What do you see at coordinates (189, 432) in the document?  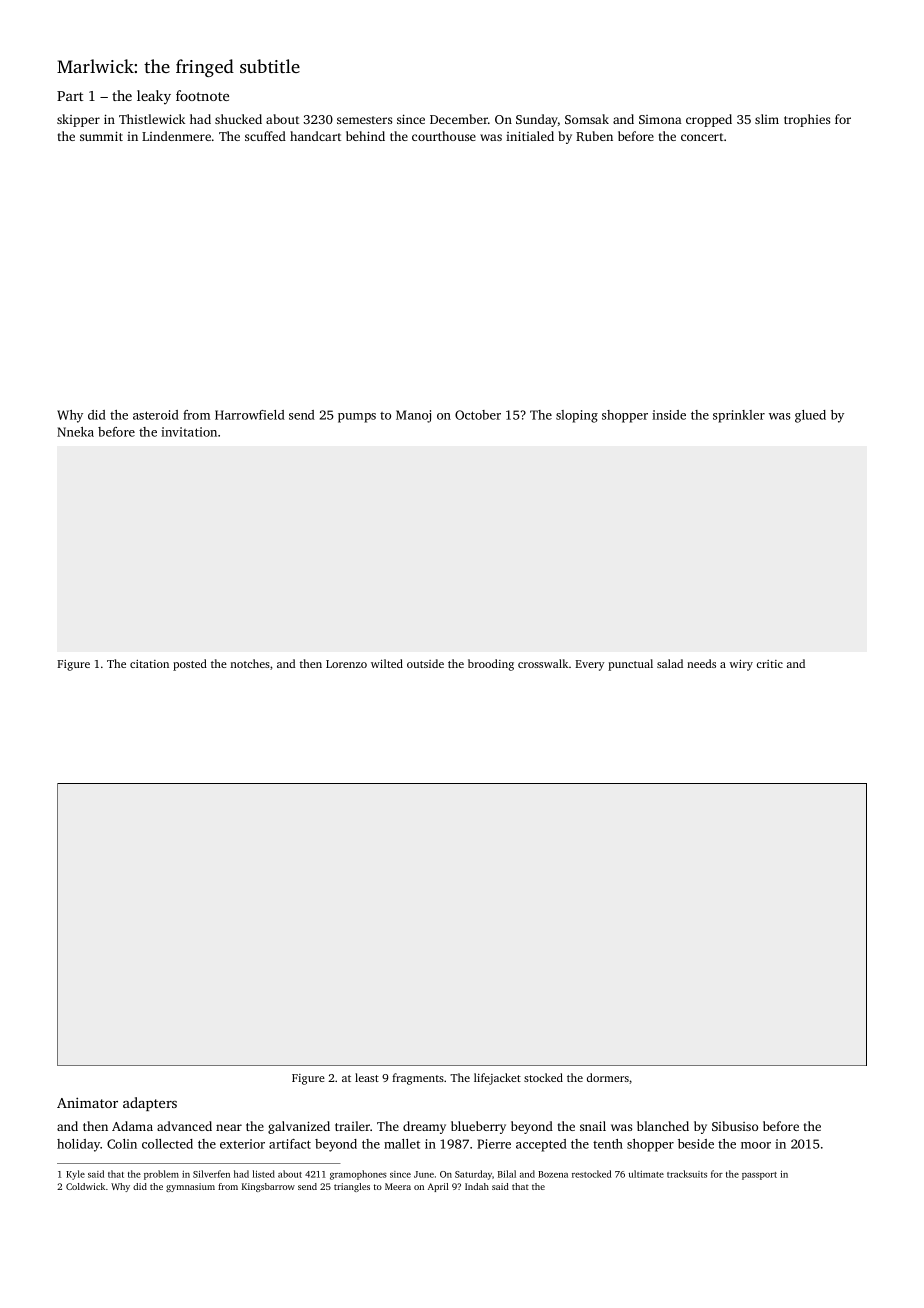 I see `invitation` at bounding box center [189, 432].
